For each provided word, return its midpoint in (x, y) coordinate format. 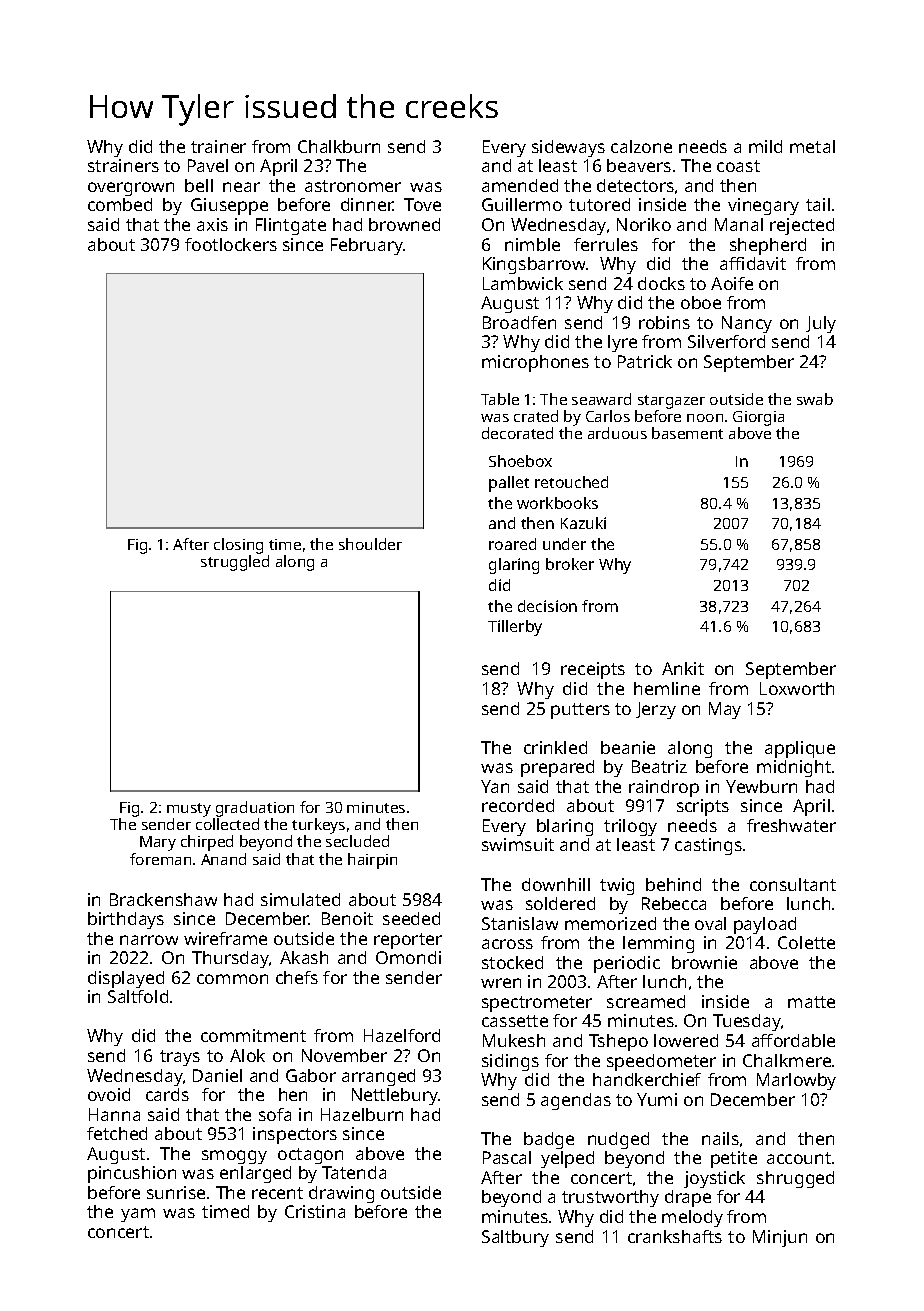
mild (765, 146)
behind (673, 884)
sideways (568, 148)
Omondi (408, 957)
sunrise (176, 1192)
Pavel (208, 165)
